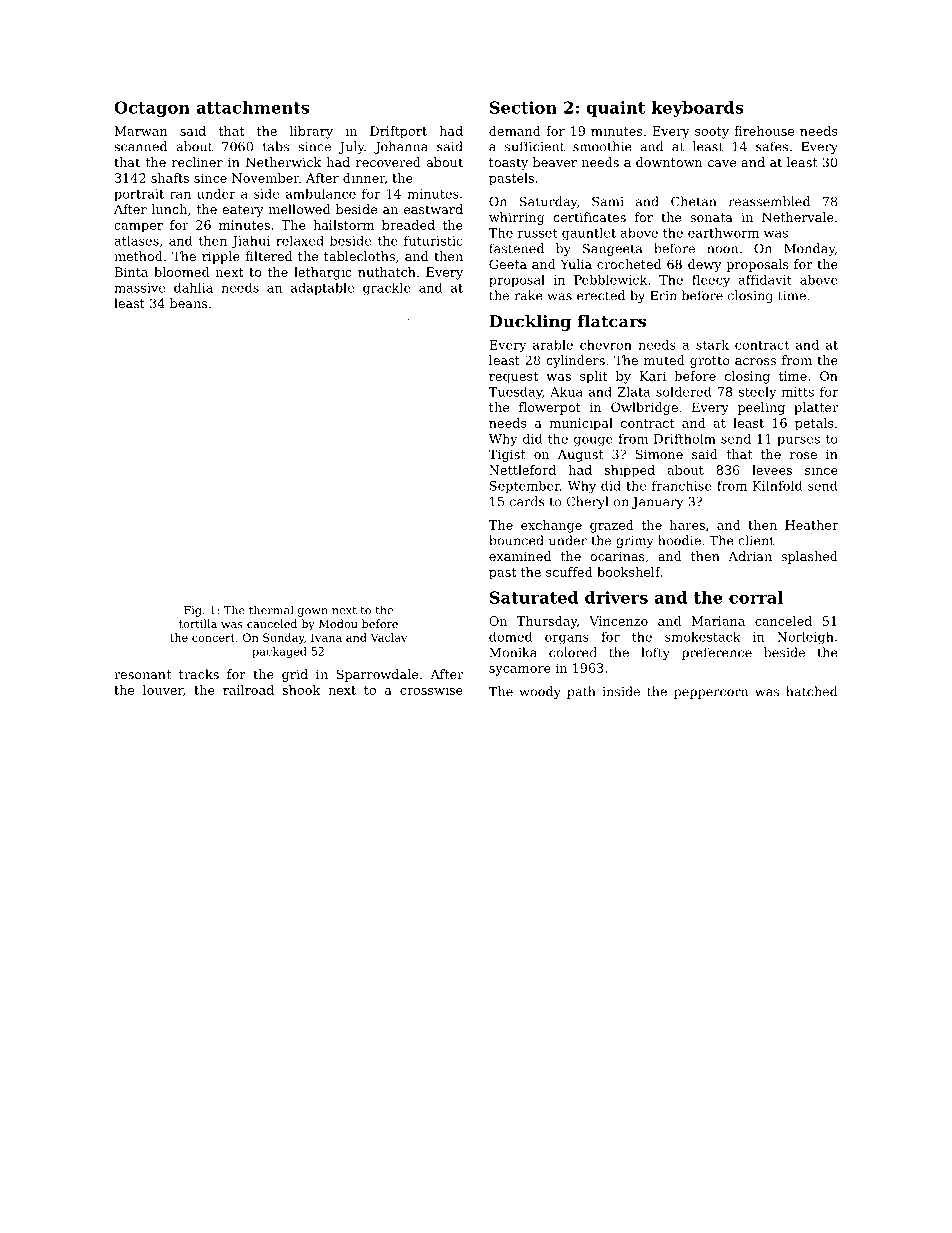 This image has height=1233, width=952. Describe the element at coordinates (197, 162) in the image. I see `recliner` at that location.
